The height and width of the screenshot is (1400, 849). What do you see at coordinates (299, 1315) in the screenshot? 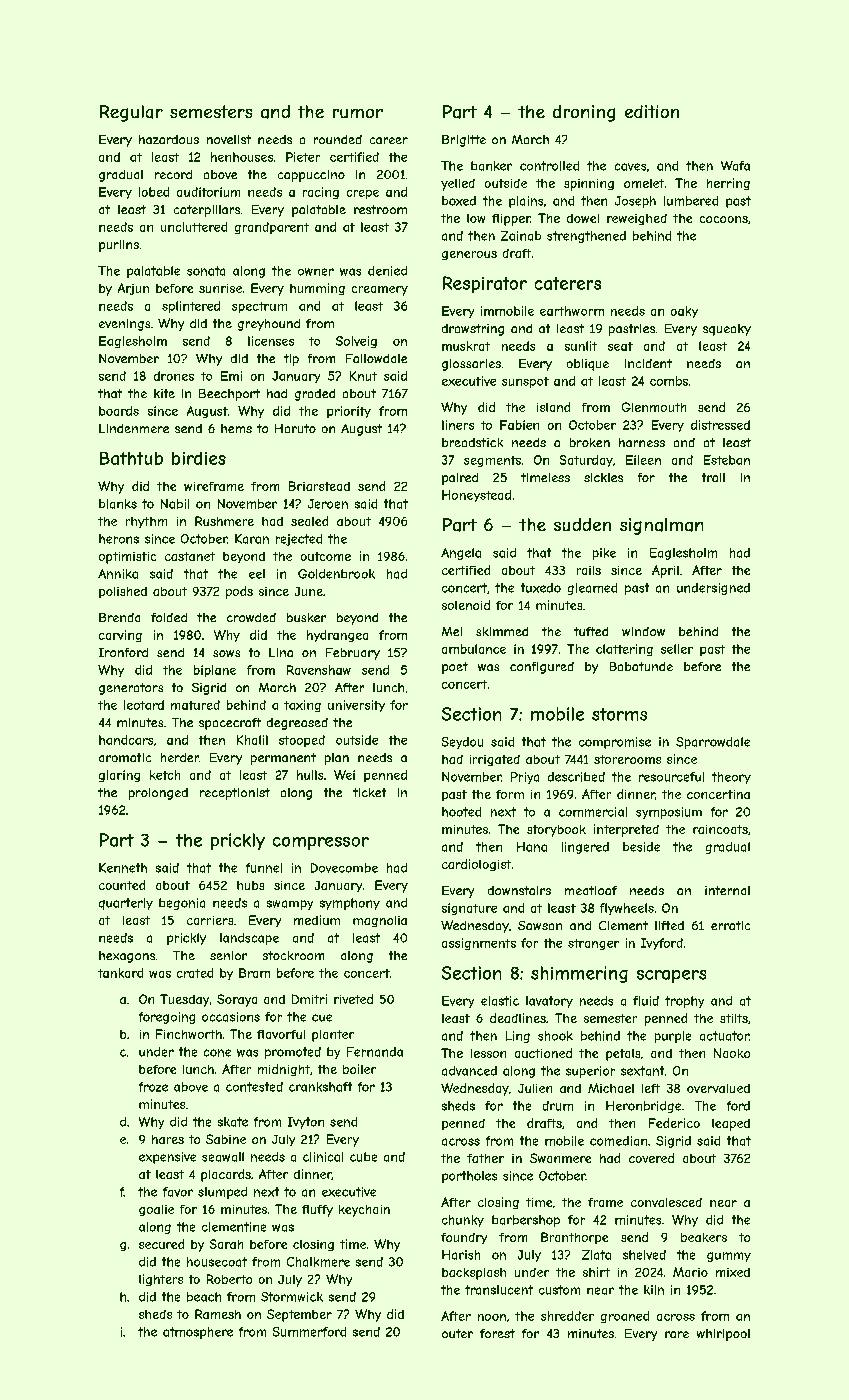
I see `September` at bounding box center [299, 1315].
